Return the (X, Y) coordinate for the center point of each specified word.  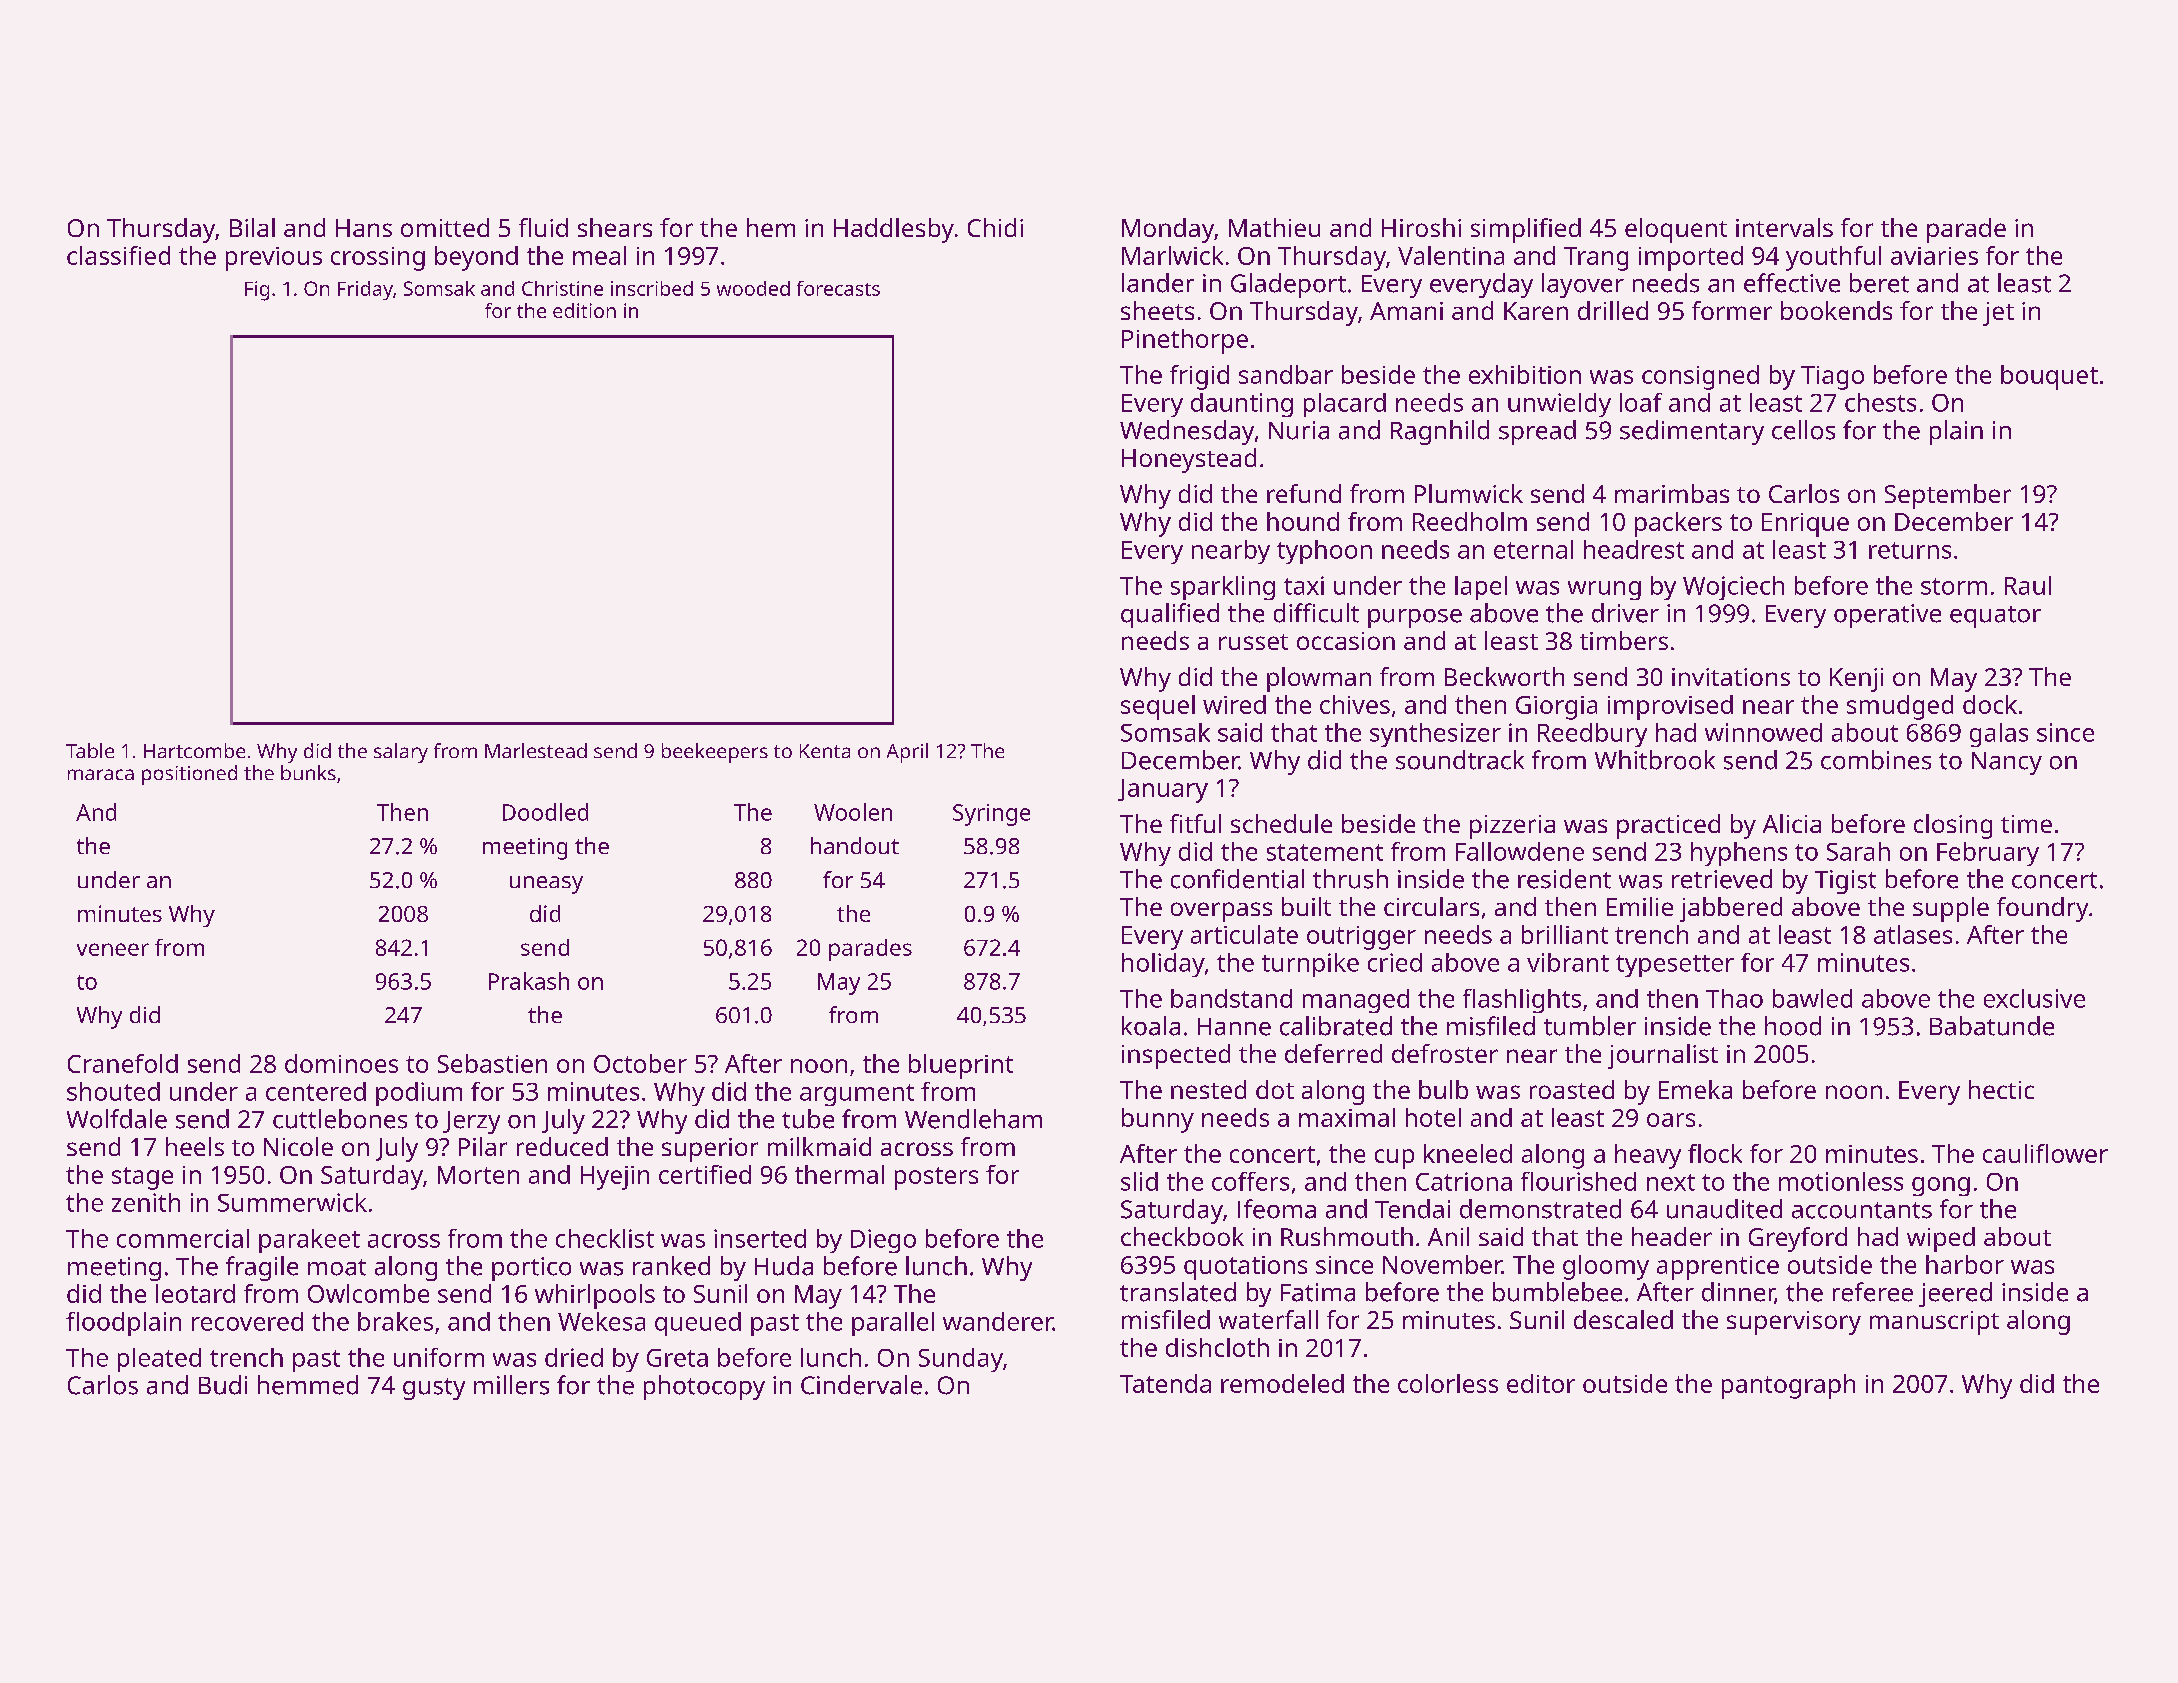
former (1732, 310)
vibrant (1568, 962)
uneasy (546, 885)
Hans (364, 228)
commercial (183, 1238)
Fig (257, 291)
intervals (1784, 227)
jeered (1955, 1294)
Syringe (991, 815)
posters (936, 1178)
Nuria (1299, 430)
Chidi (995, 227)
